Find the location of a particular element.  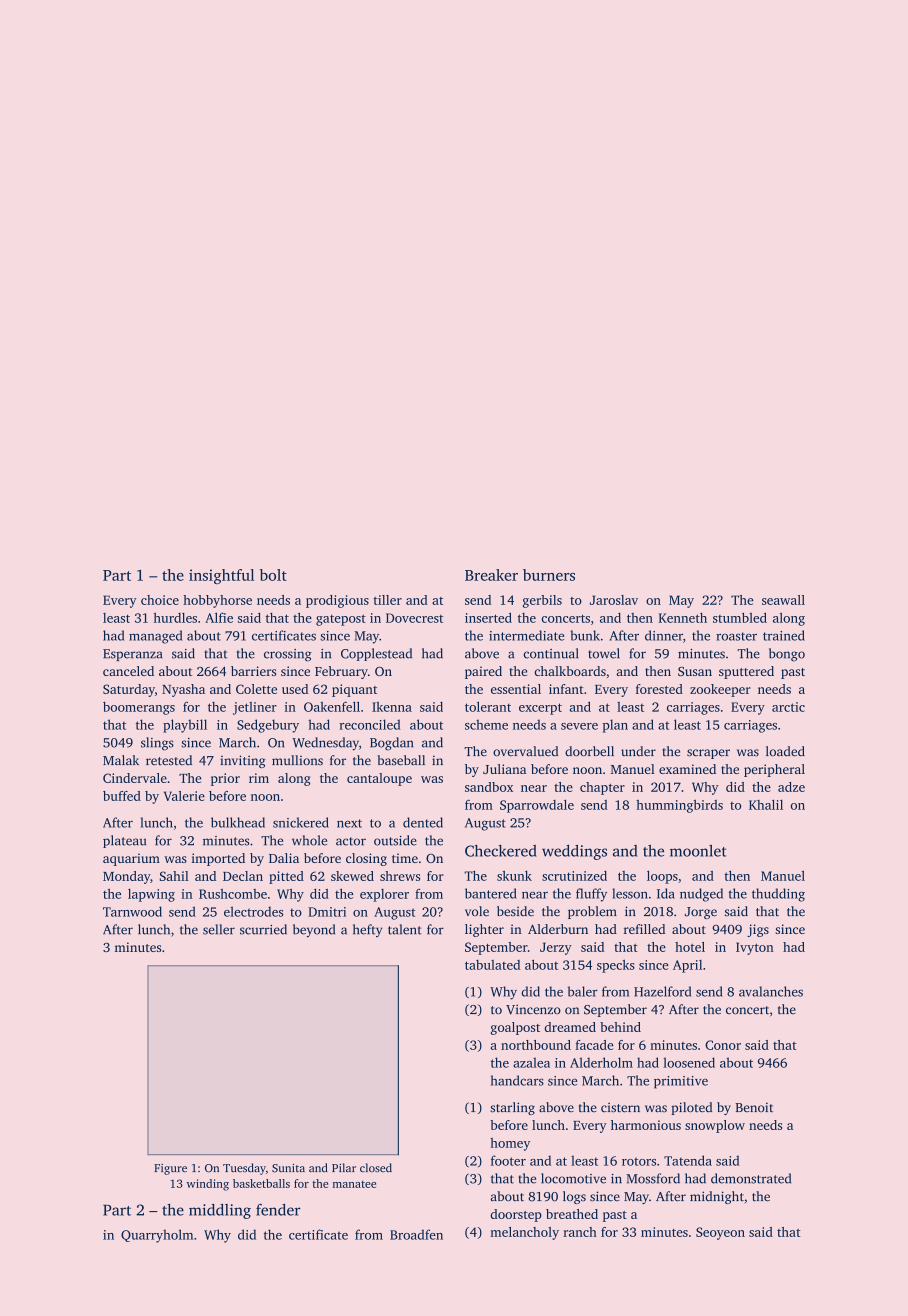

nudged is located at coordinates (701, 895).
